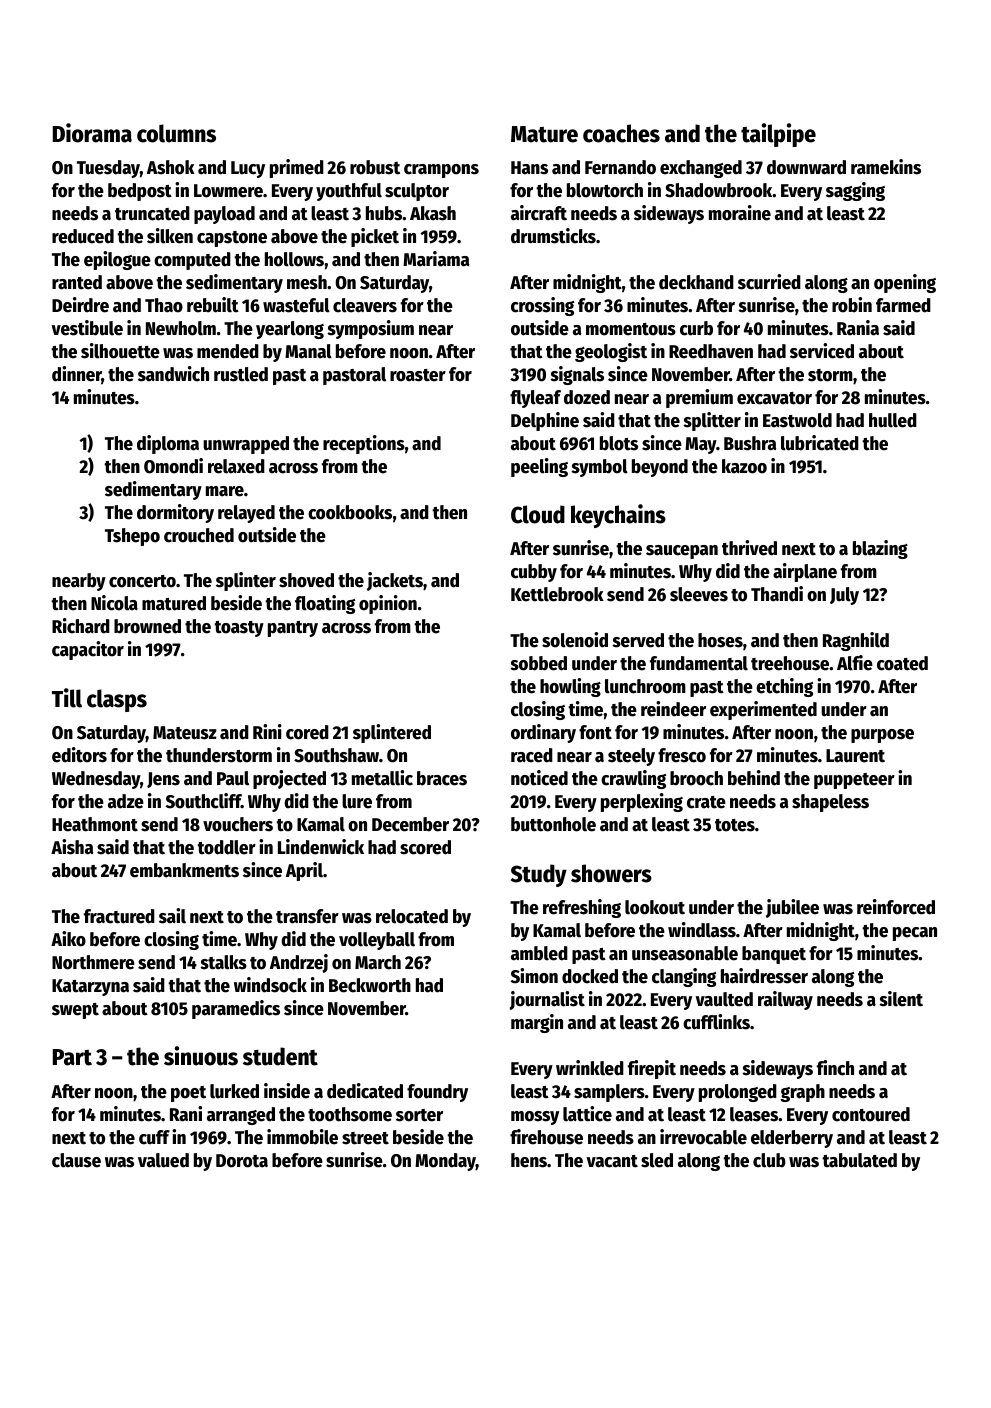 This screenshot has height=1408, width=991. Describe the element at coordinates (442, 778) in the screenshot. I see `braces` at that location.
